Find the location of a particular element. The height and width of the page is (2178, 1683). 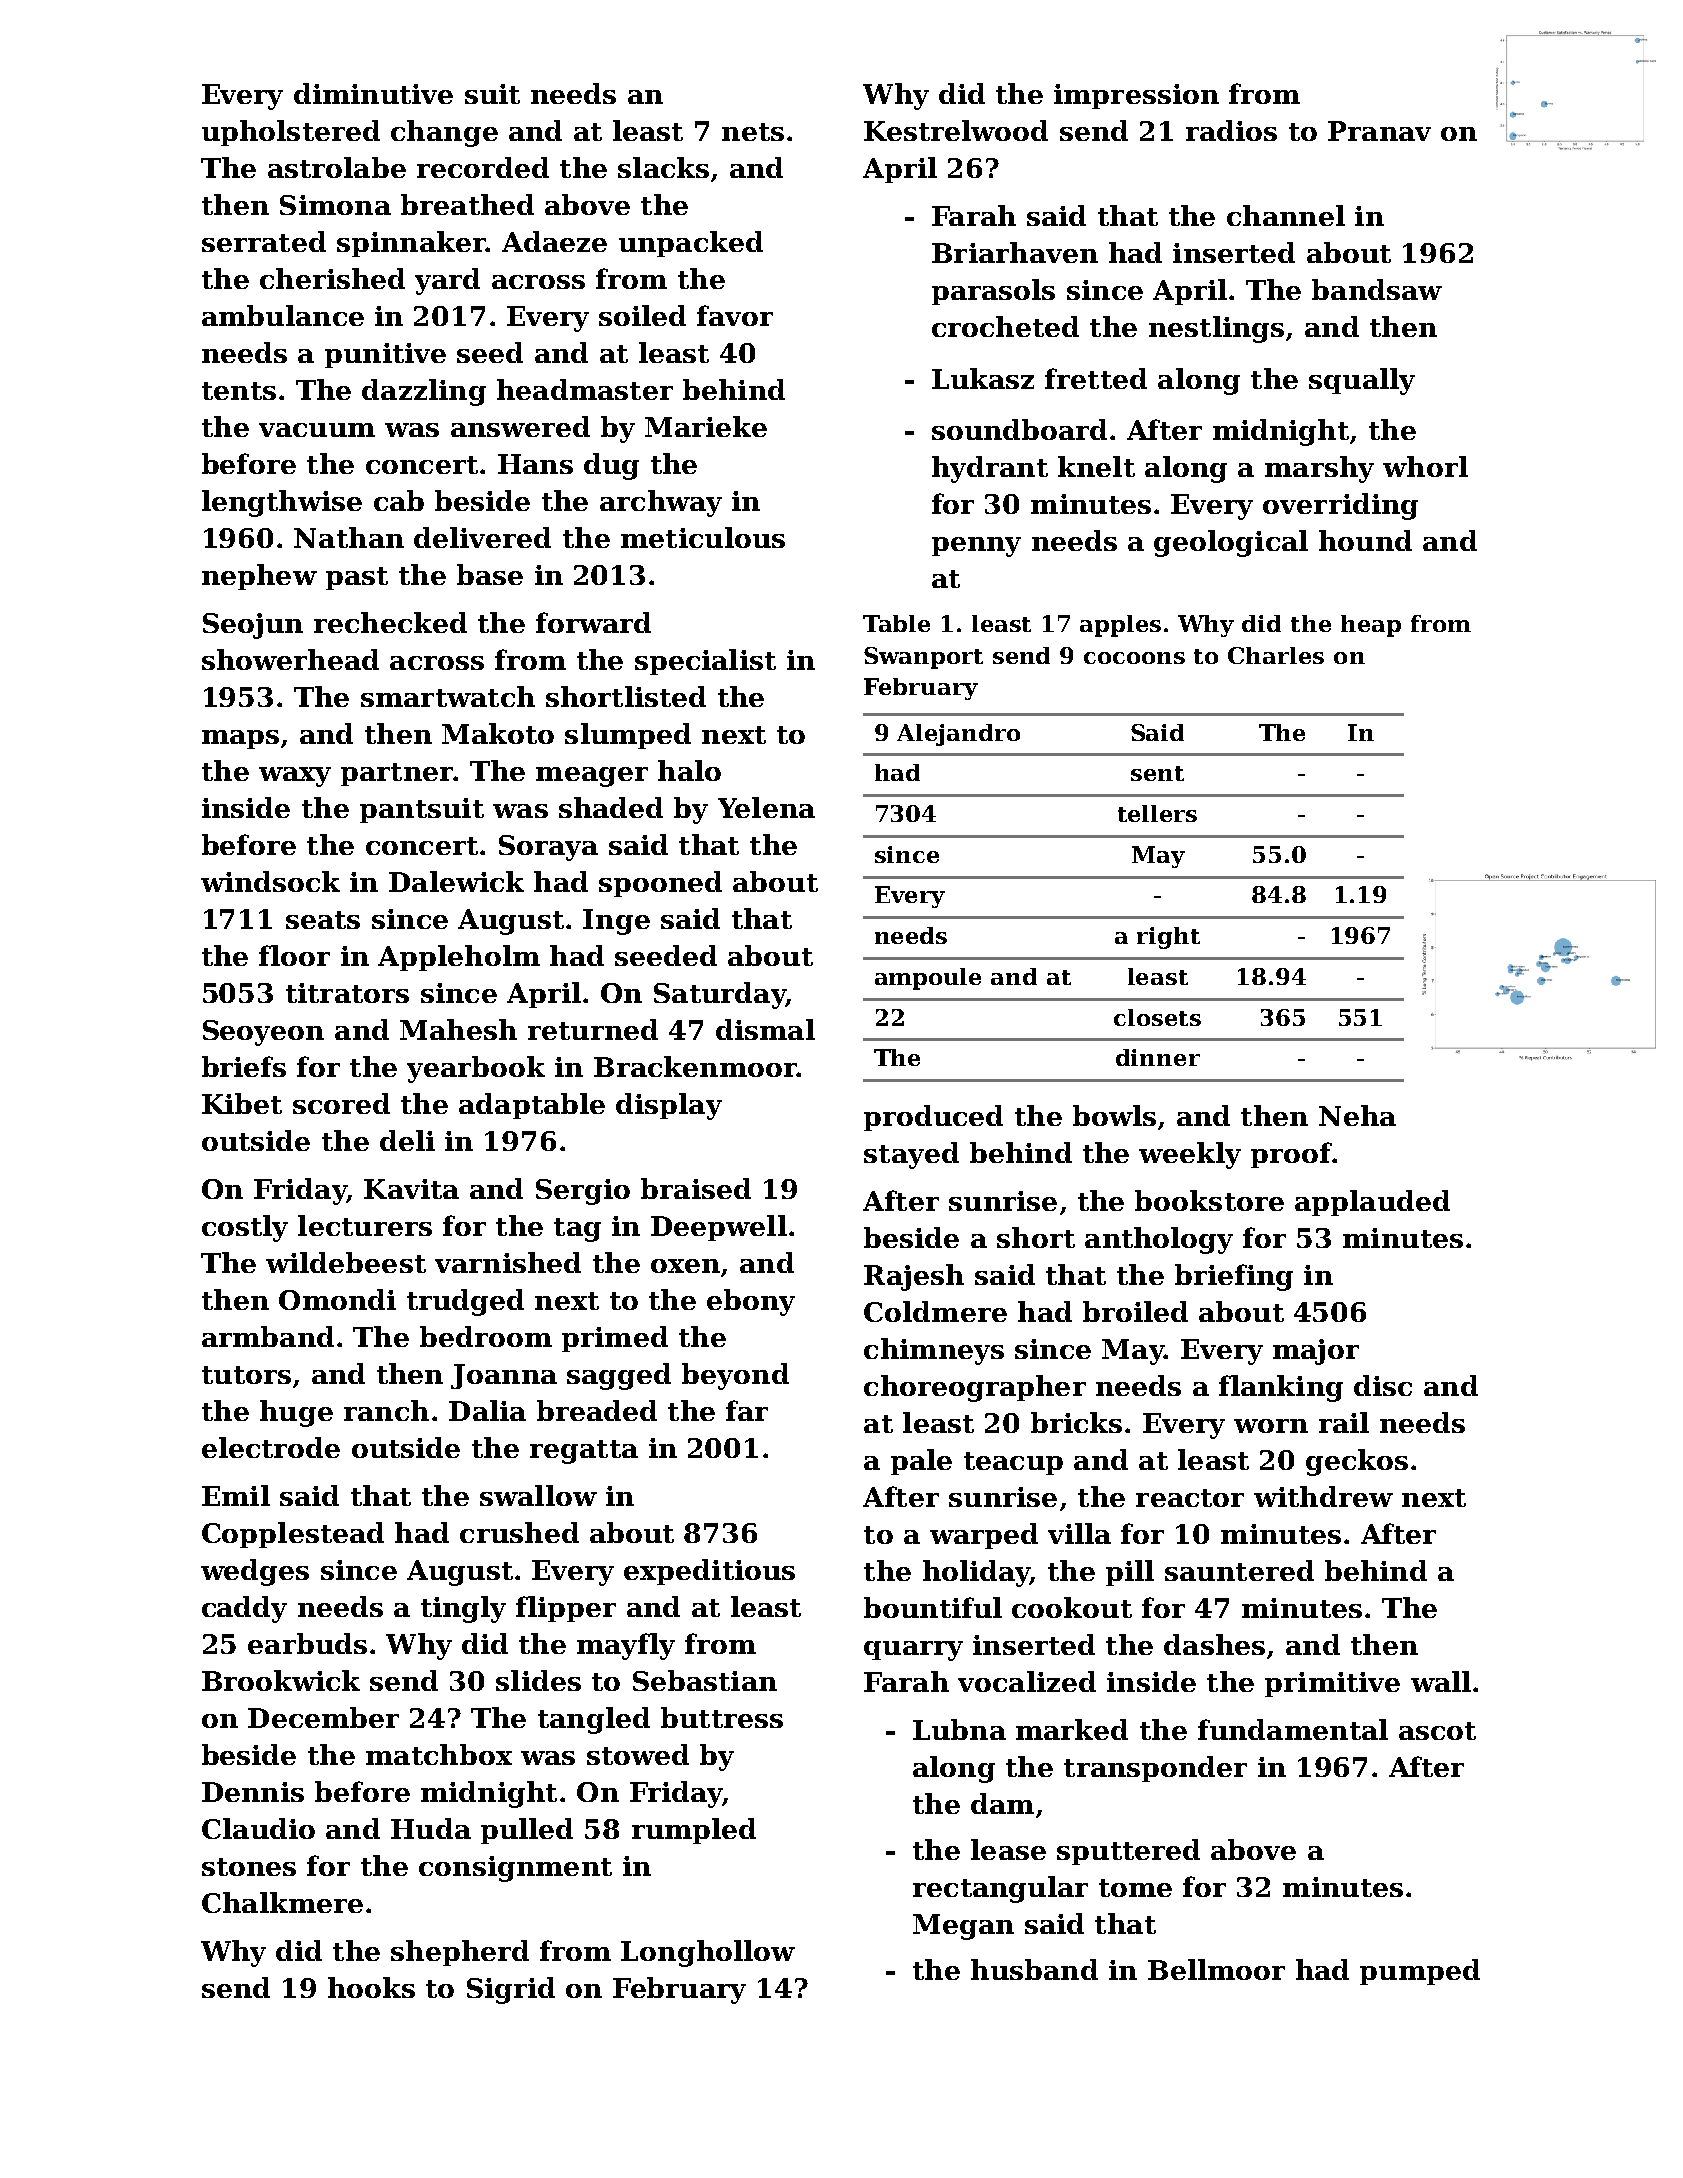

Sigrid is located at coordinates (511, 1990).
